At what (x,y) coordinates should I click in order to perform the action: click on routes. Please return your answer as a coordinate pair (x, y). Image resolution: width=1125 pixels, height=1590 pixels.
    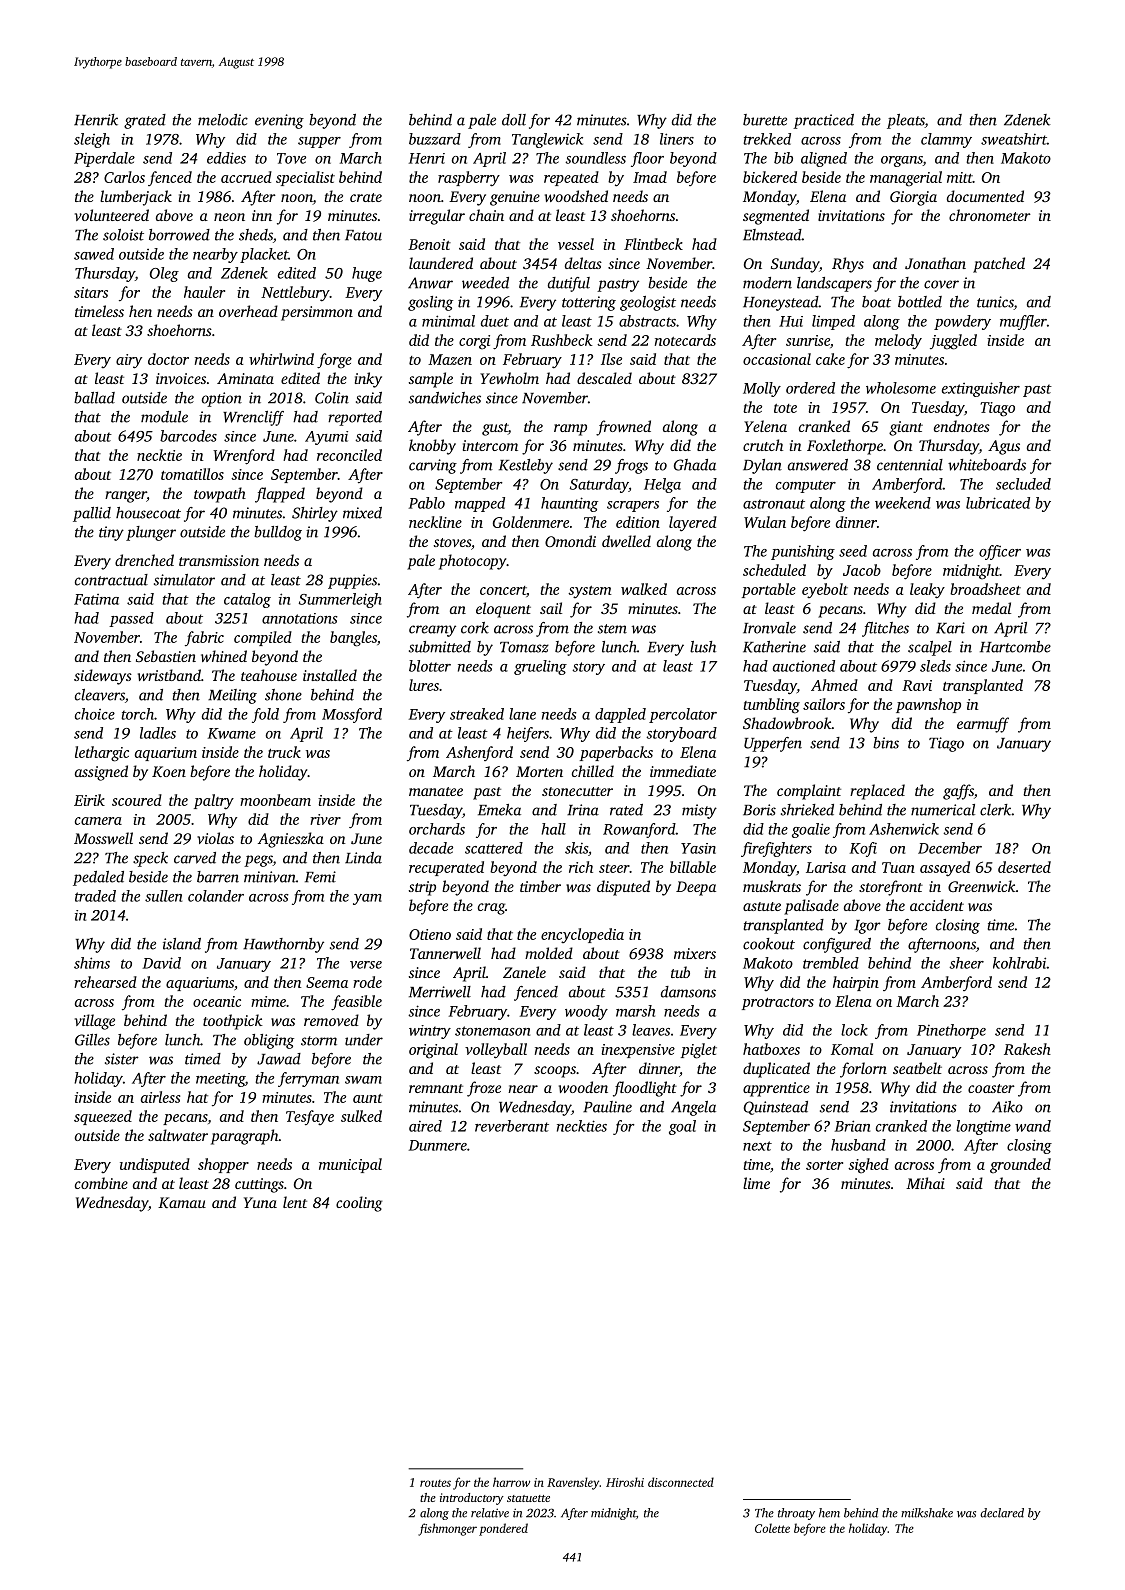
    Looking at the image, I should click on (435, 1483).
